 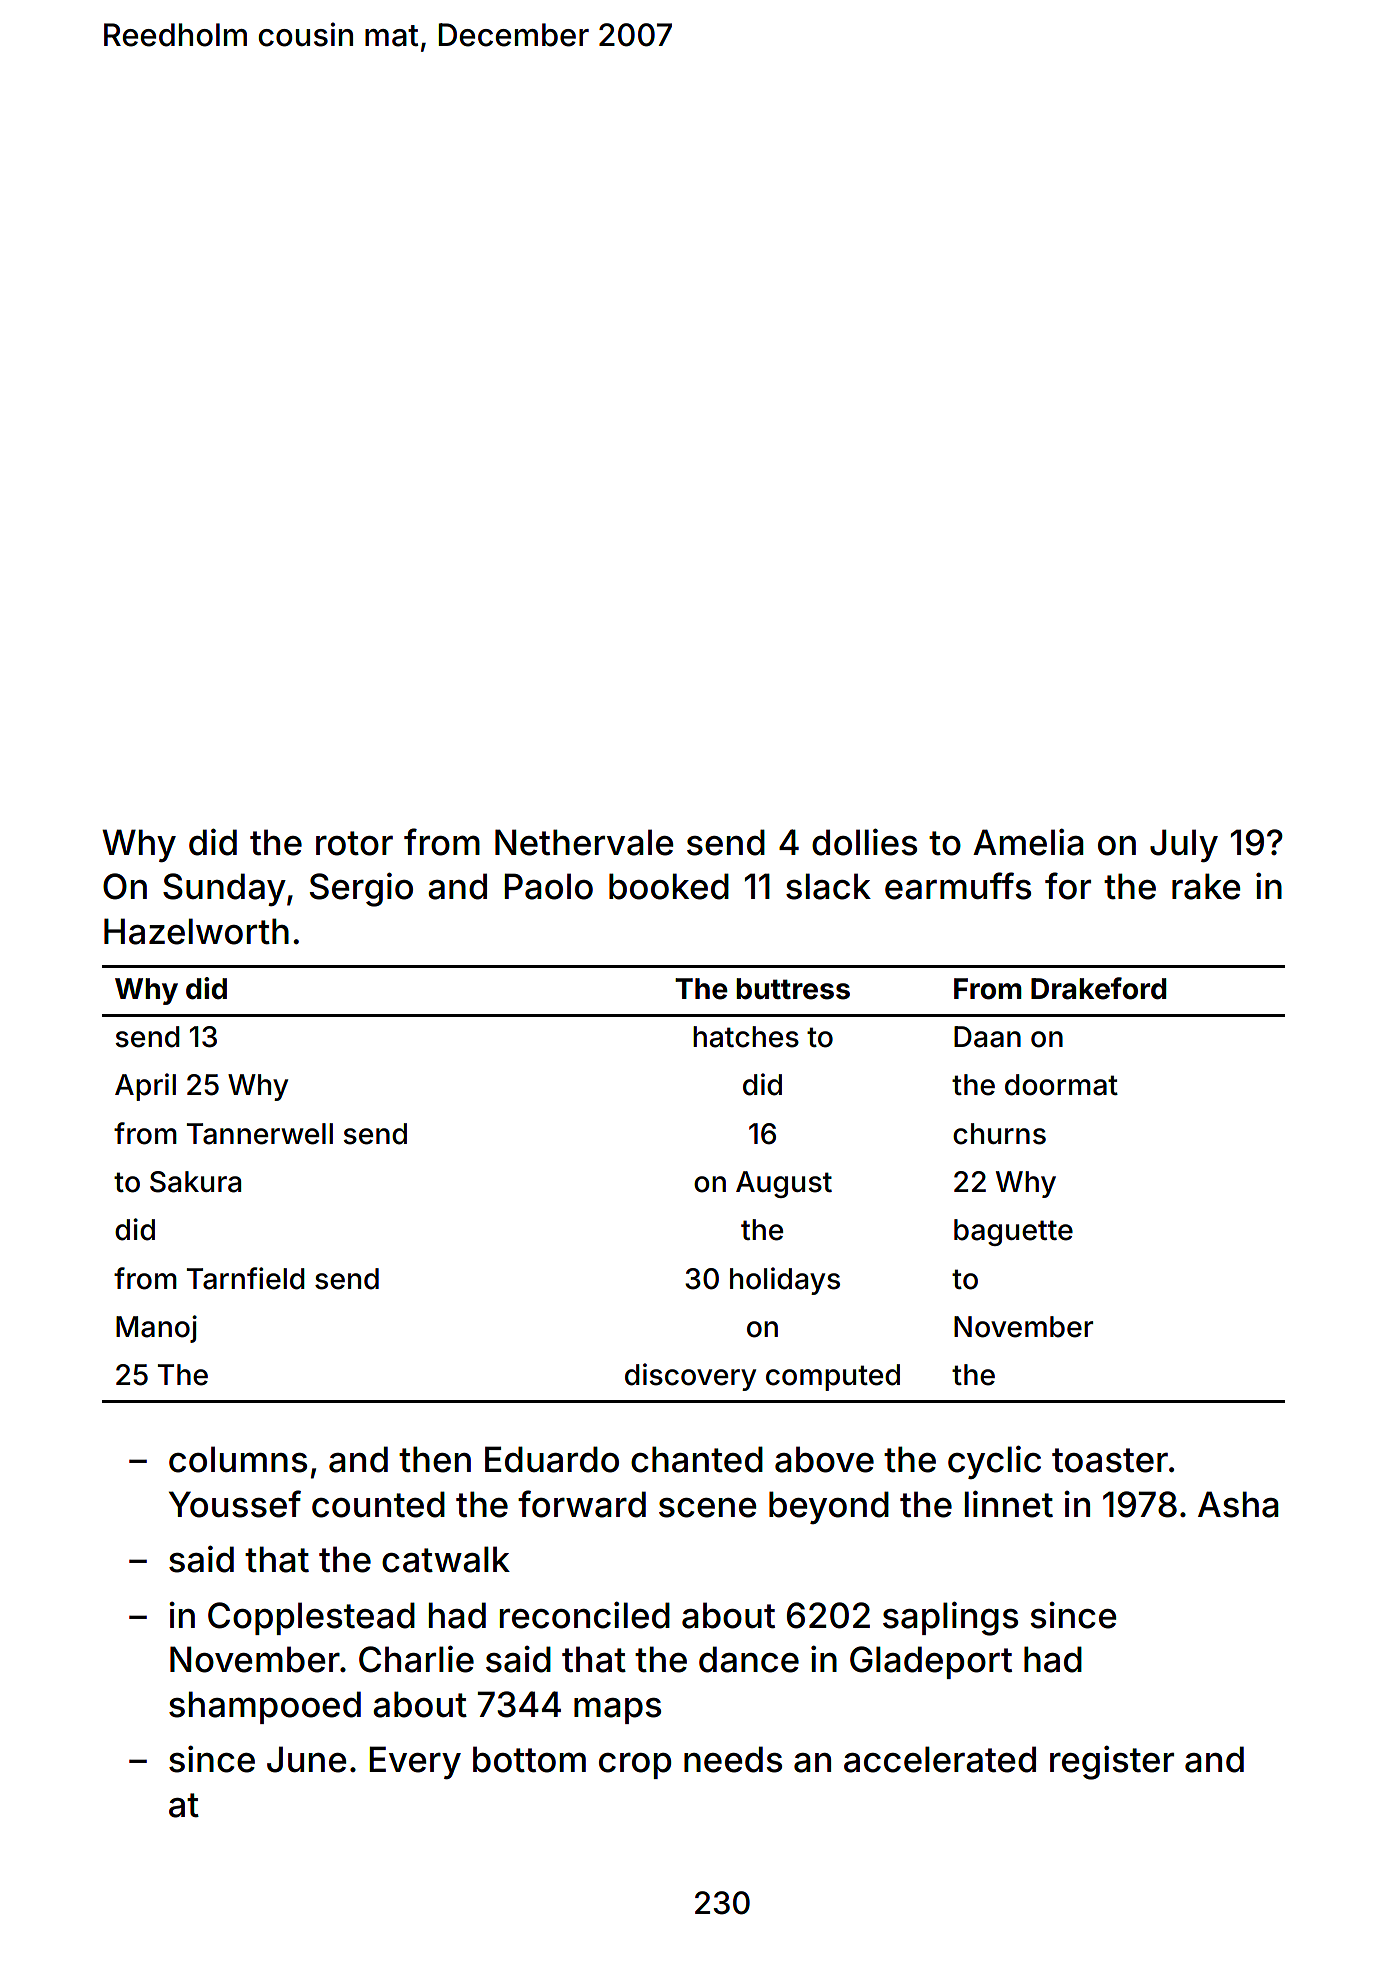 I want to click on Asha, so click(x=1238, y=1504).
